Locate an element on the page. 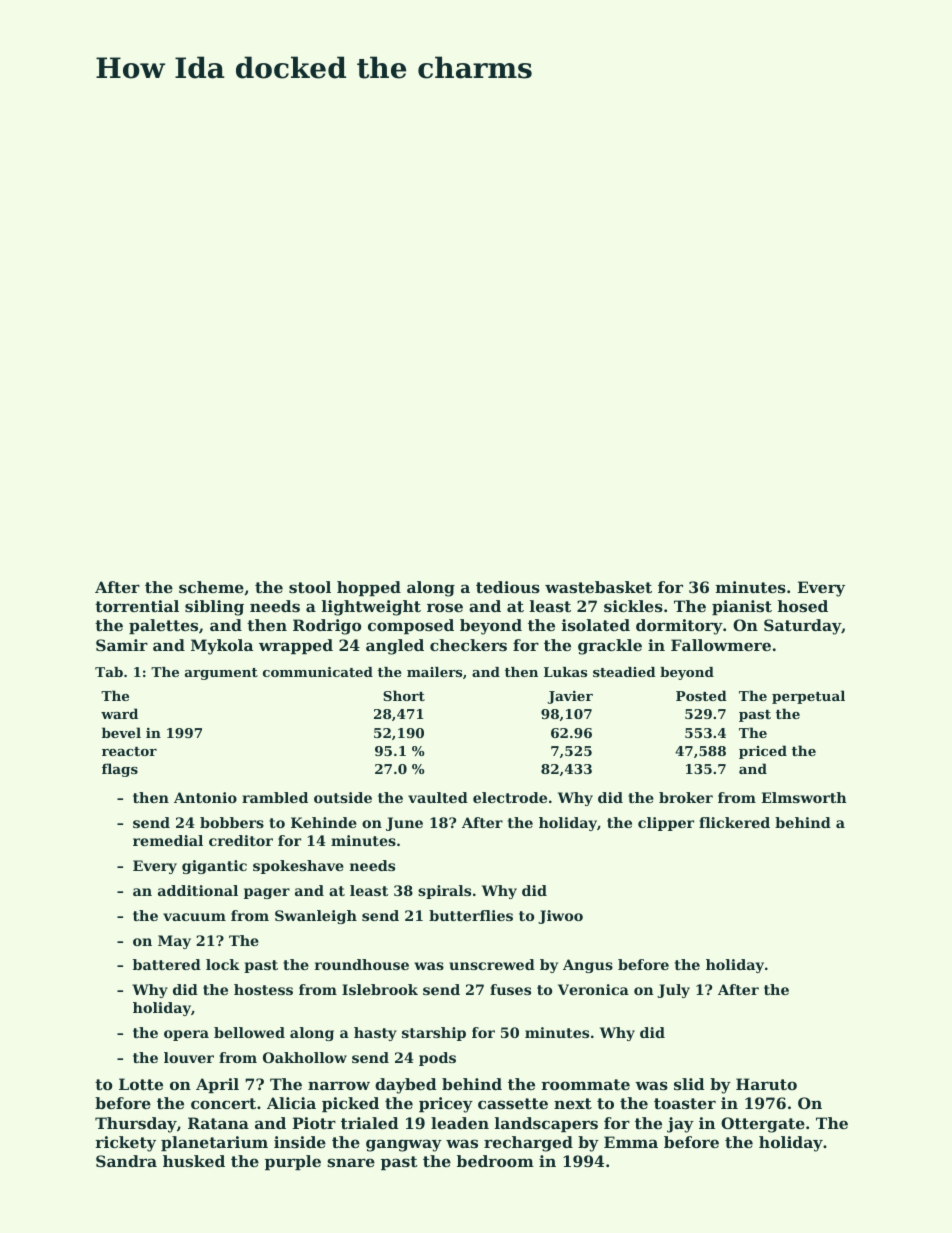 The height and width of the image is (1233, 952). Islebrook is located at coordinates (380, 989).
